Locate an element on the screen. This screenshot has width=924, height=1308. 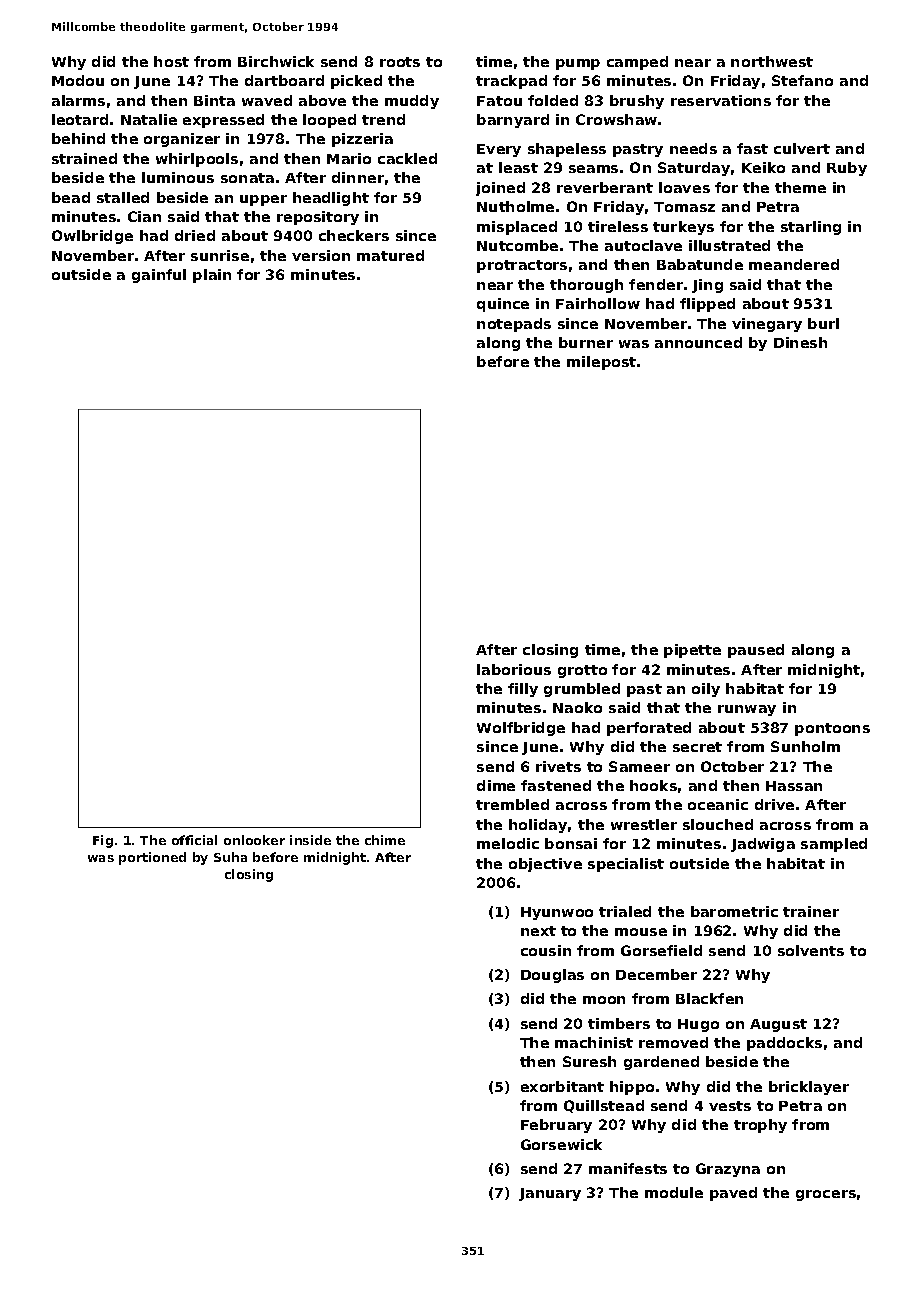
plain is located at coordinates (212, 276).
